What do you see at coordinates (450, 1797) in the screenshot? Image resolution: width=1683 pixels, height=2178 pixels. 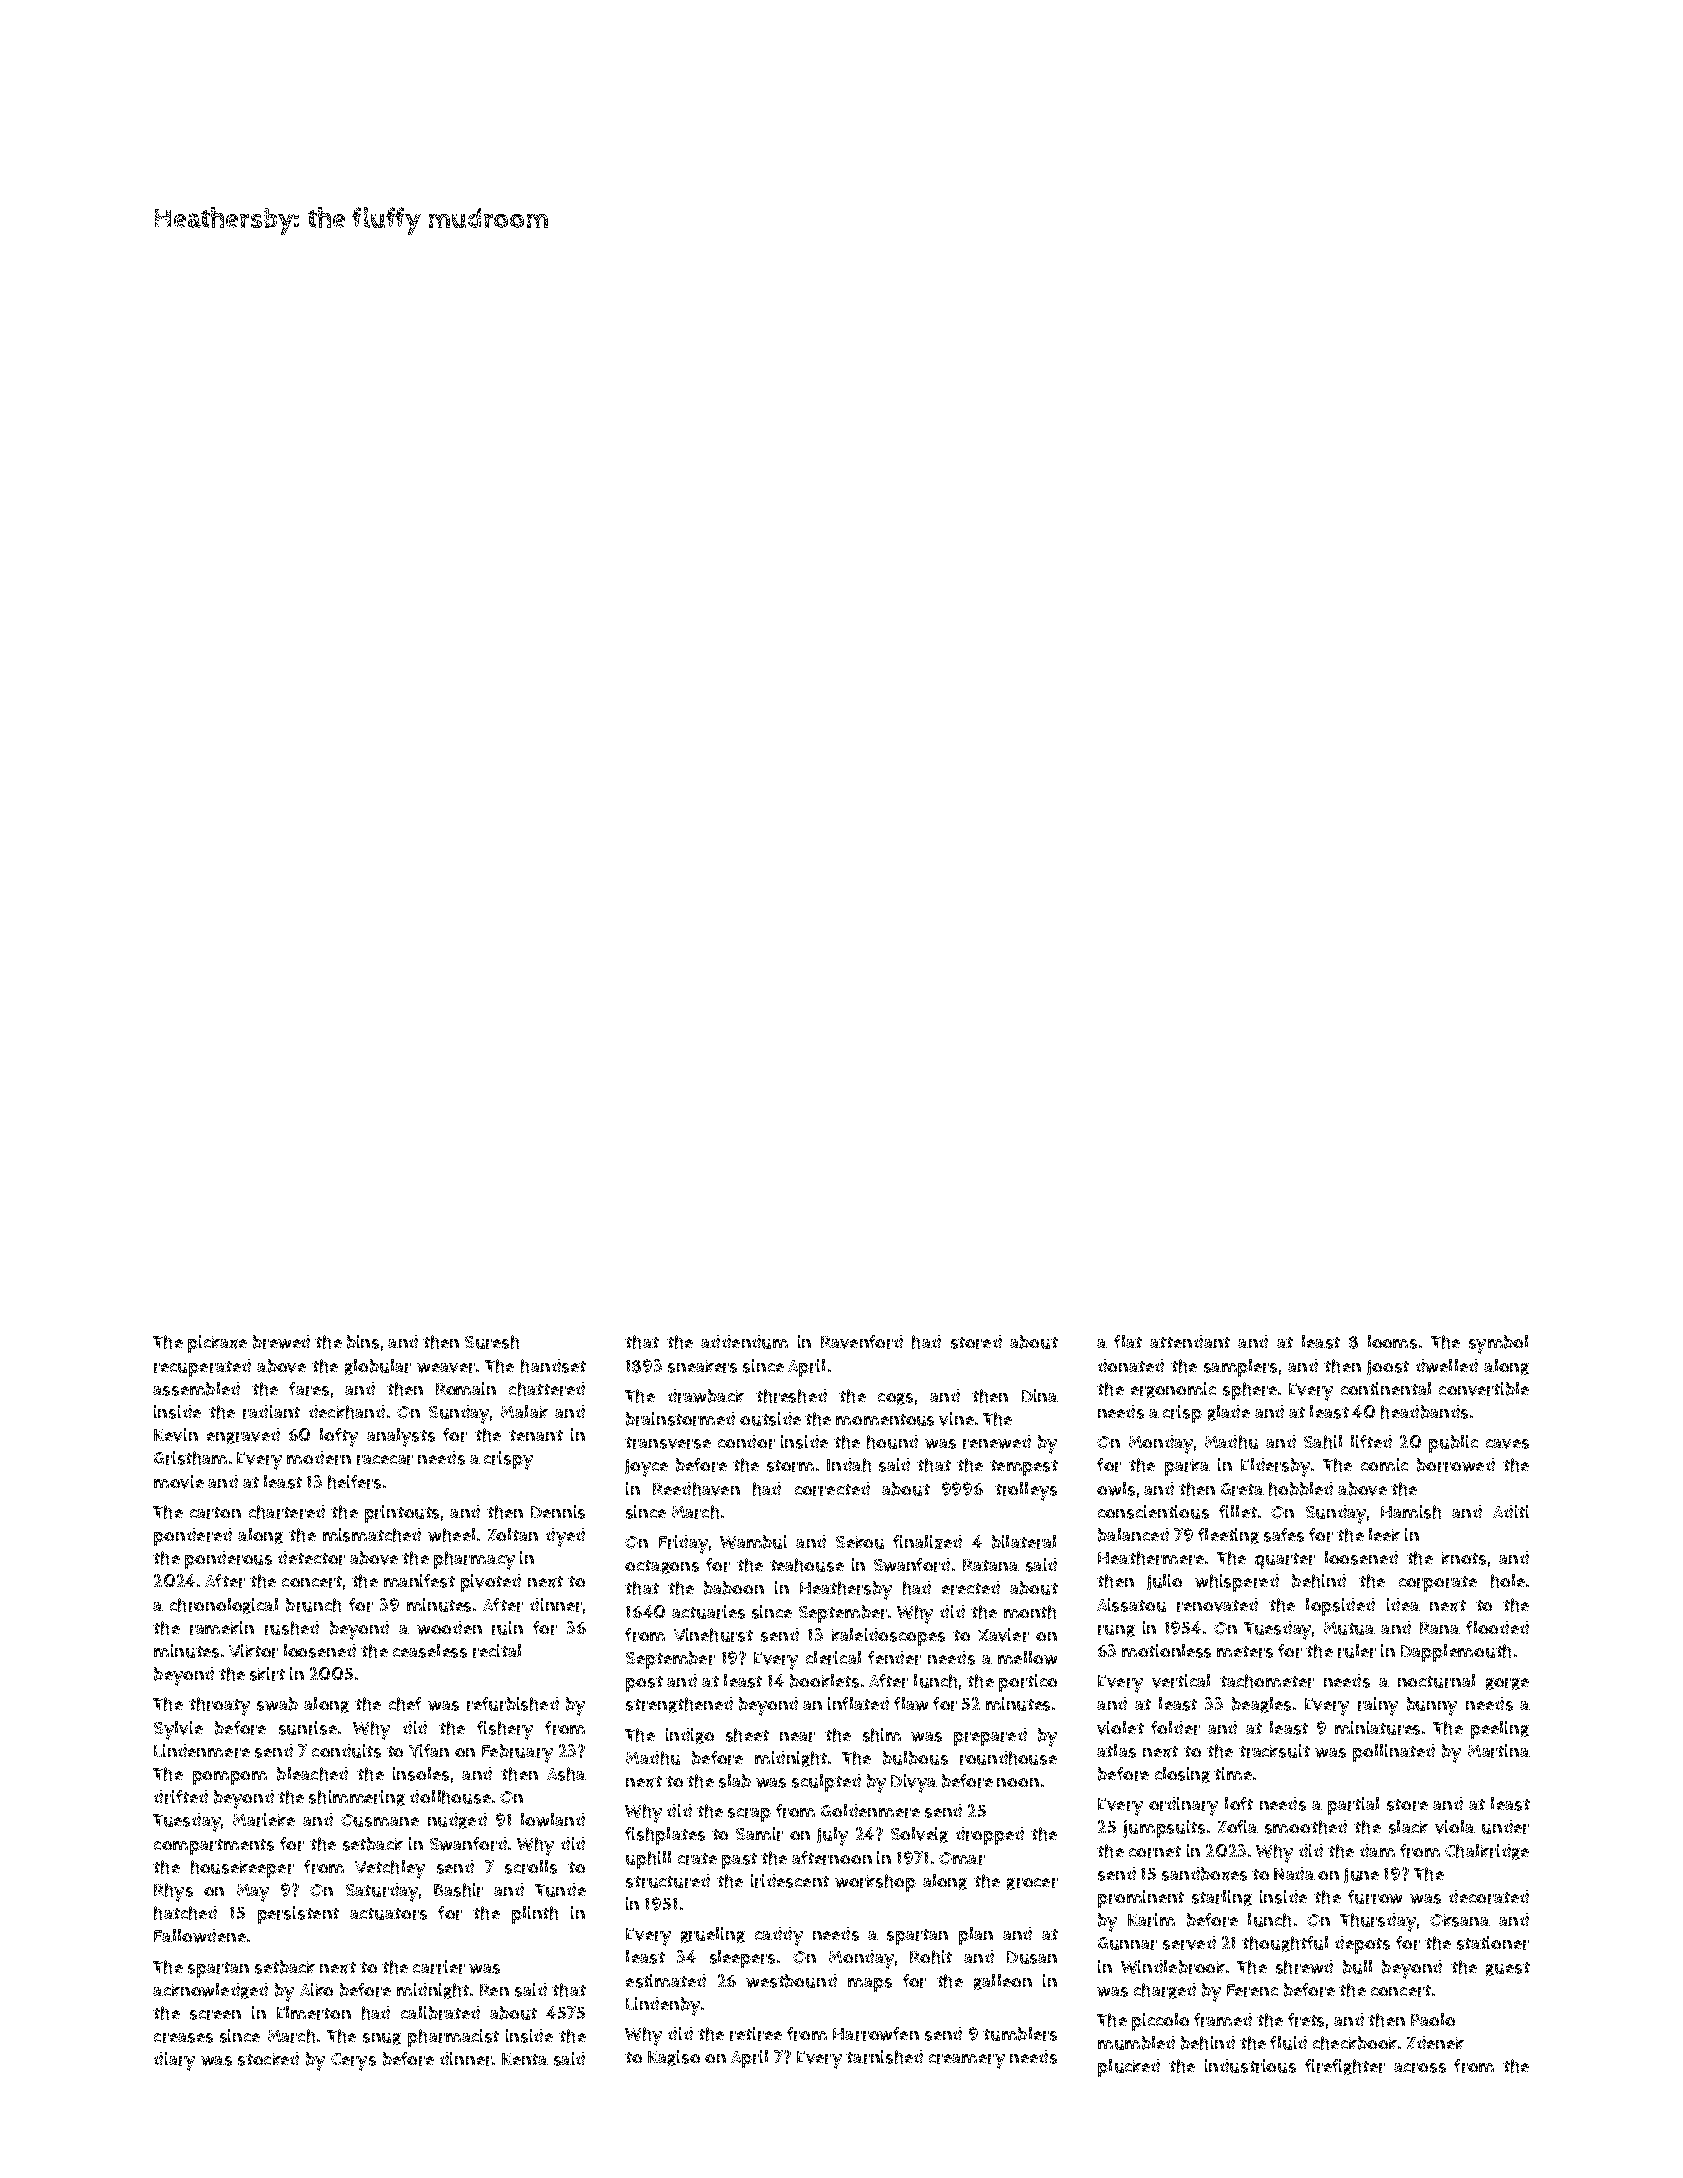 I see `dollhouse` at bounding box center [450, 1797].
